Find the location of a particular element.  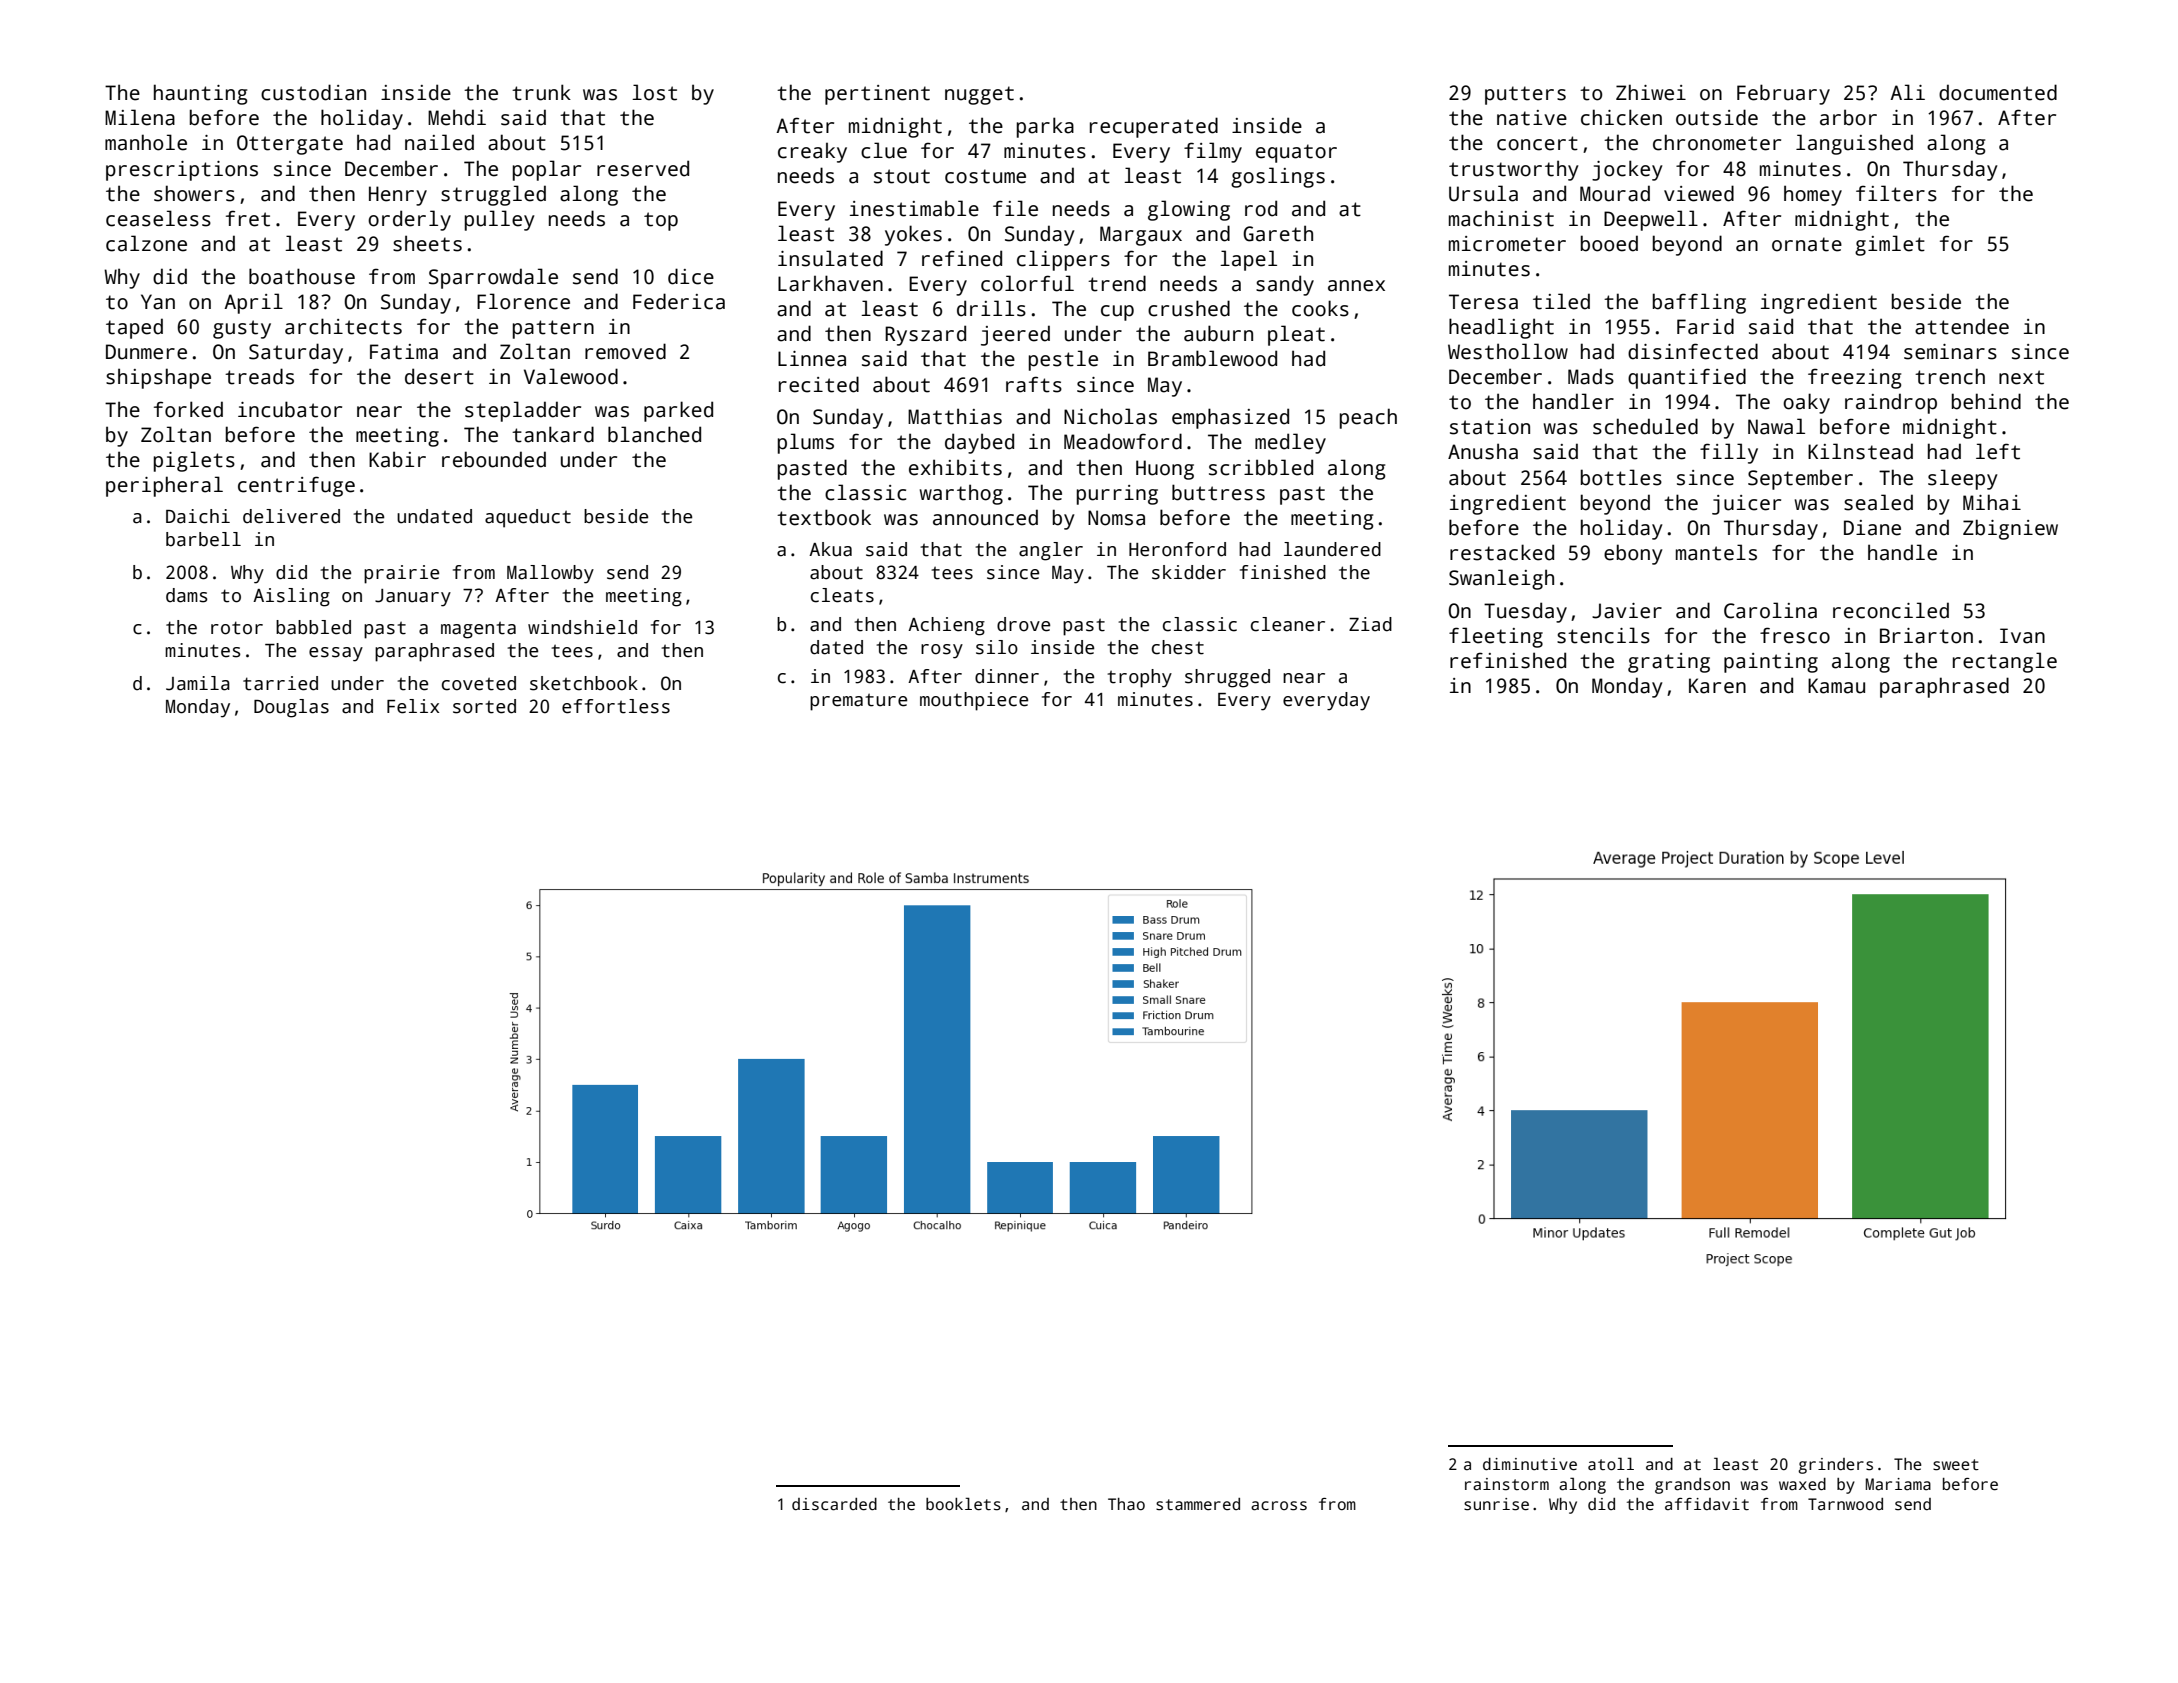

shrugged is located at coordinates (1227, 678).
